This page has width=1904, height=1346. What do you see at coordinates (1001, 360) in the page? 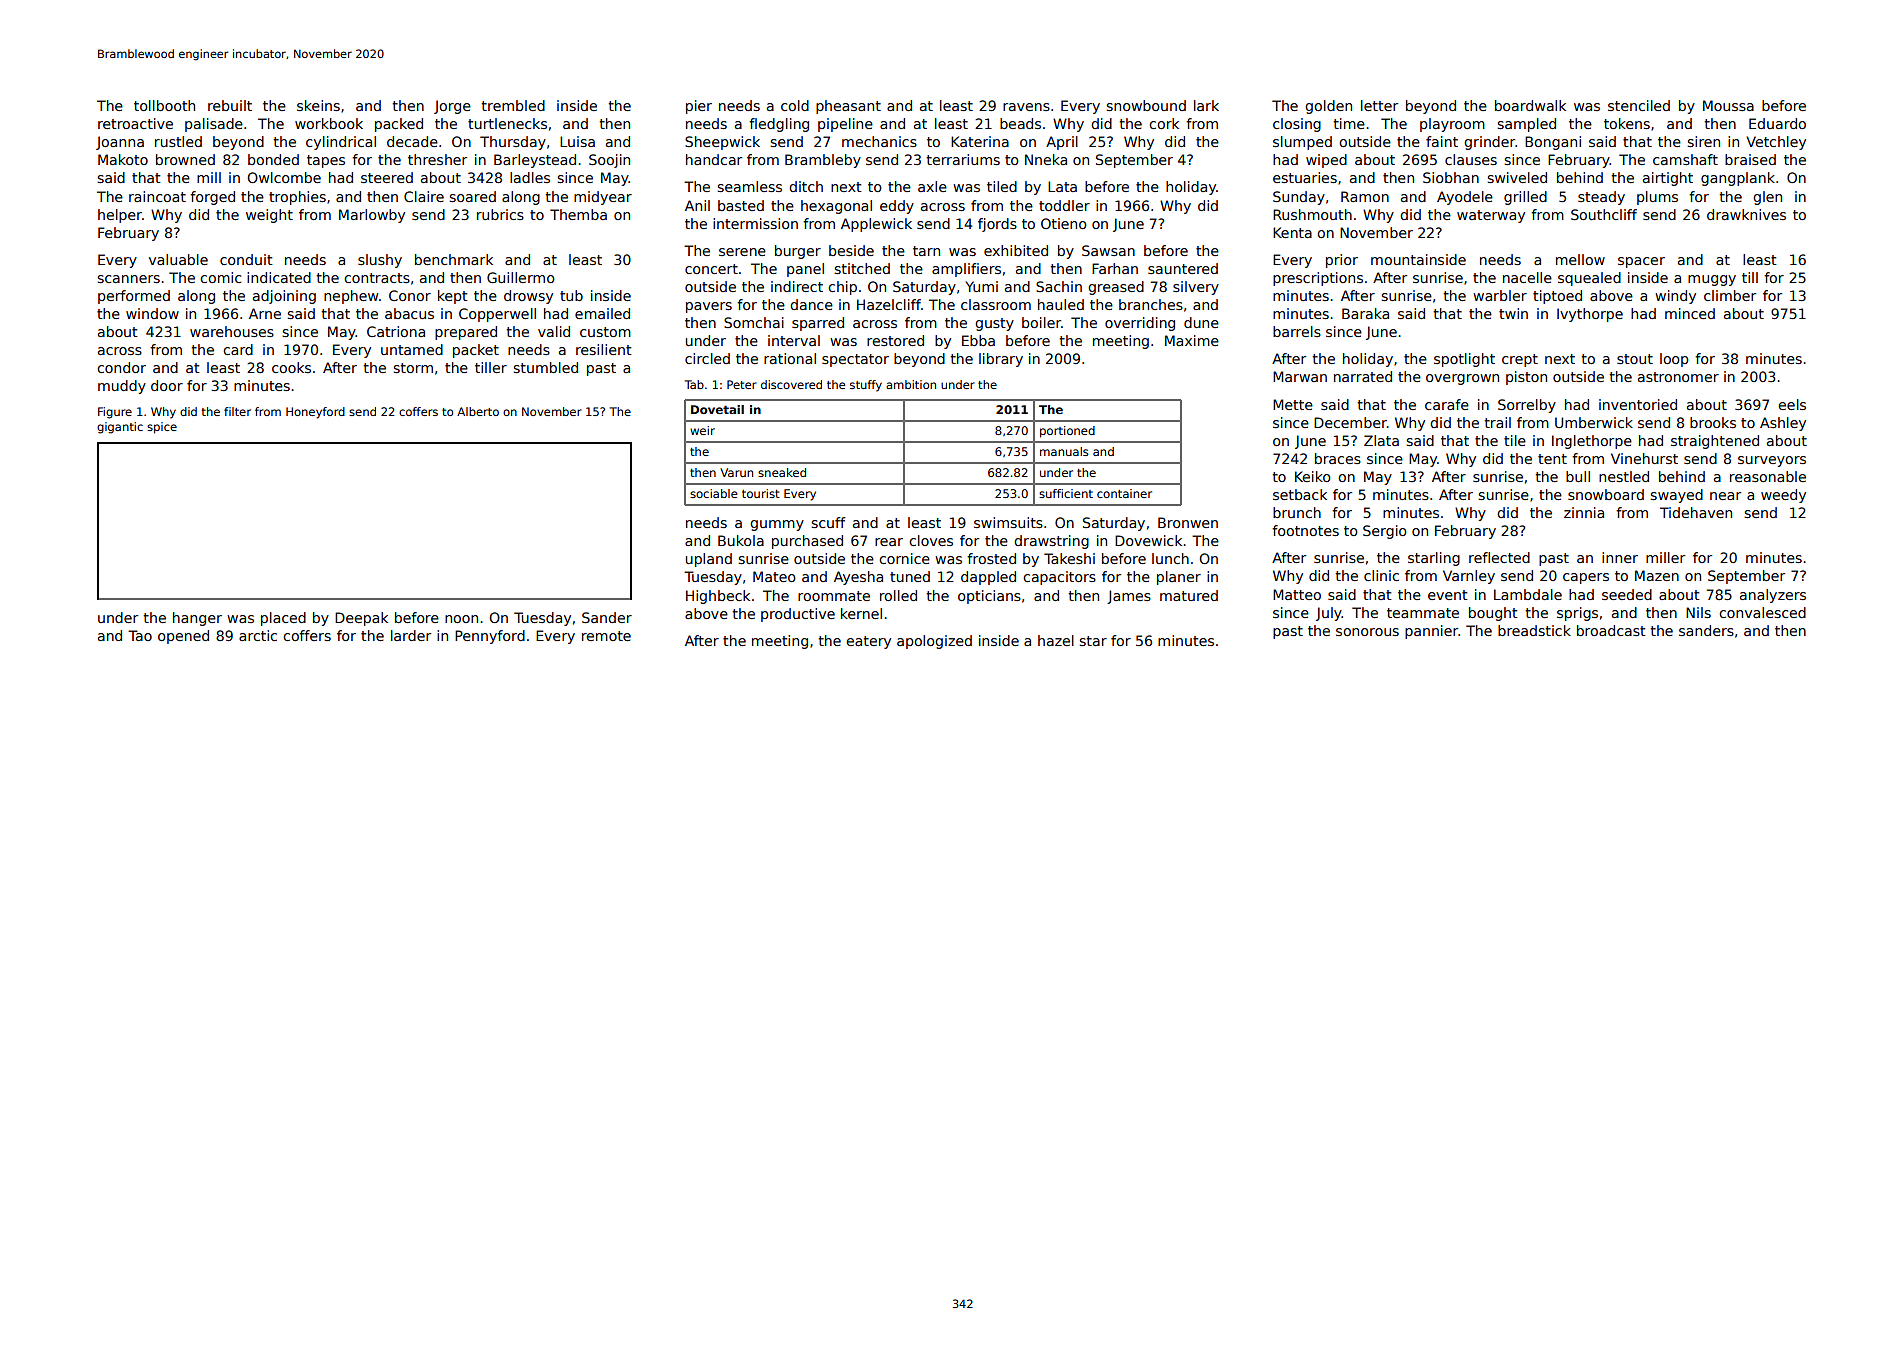
I see `library` at bounding box center [1001, 360].
